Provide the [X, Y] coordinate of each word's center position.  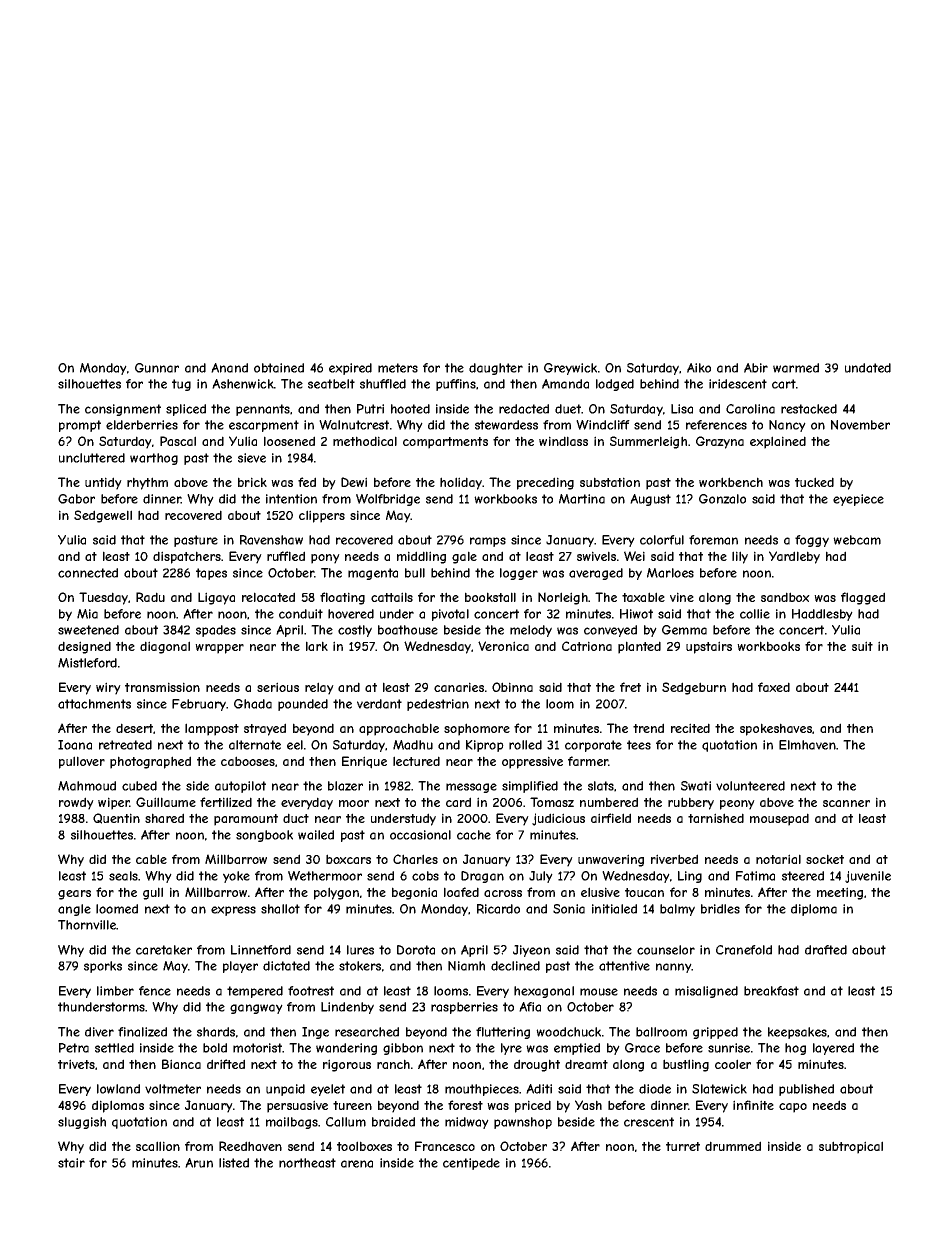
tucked [814, 482]
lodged [615, 385]
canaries [459, 687]
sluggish [82, 1123]
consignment [123, 410]
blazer [345, 786]
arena [357, 1164]
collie [755, 614]
